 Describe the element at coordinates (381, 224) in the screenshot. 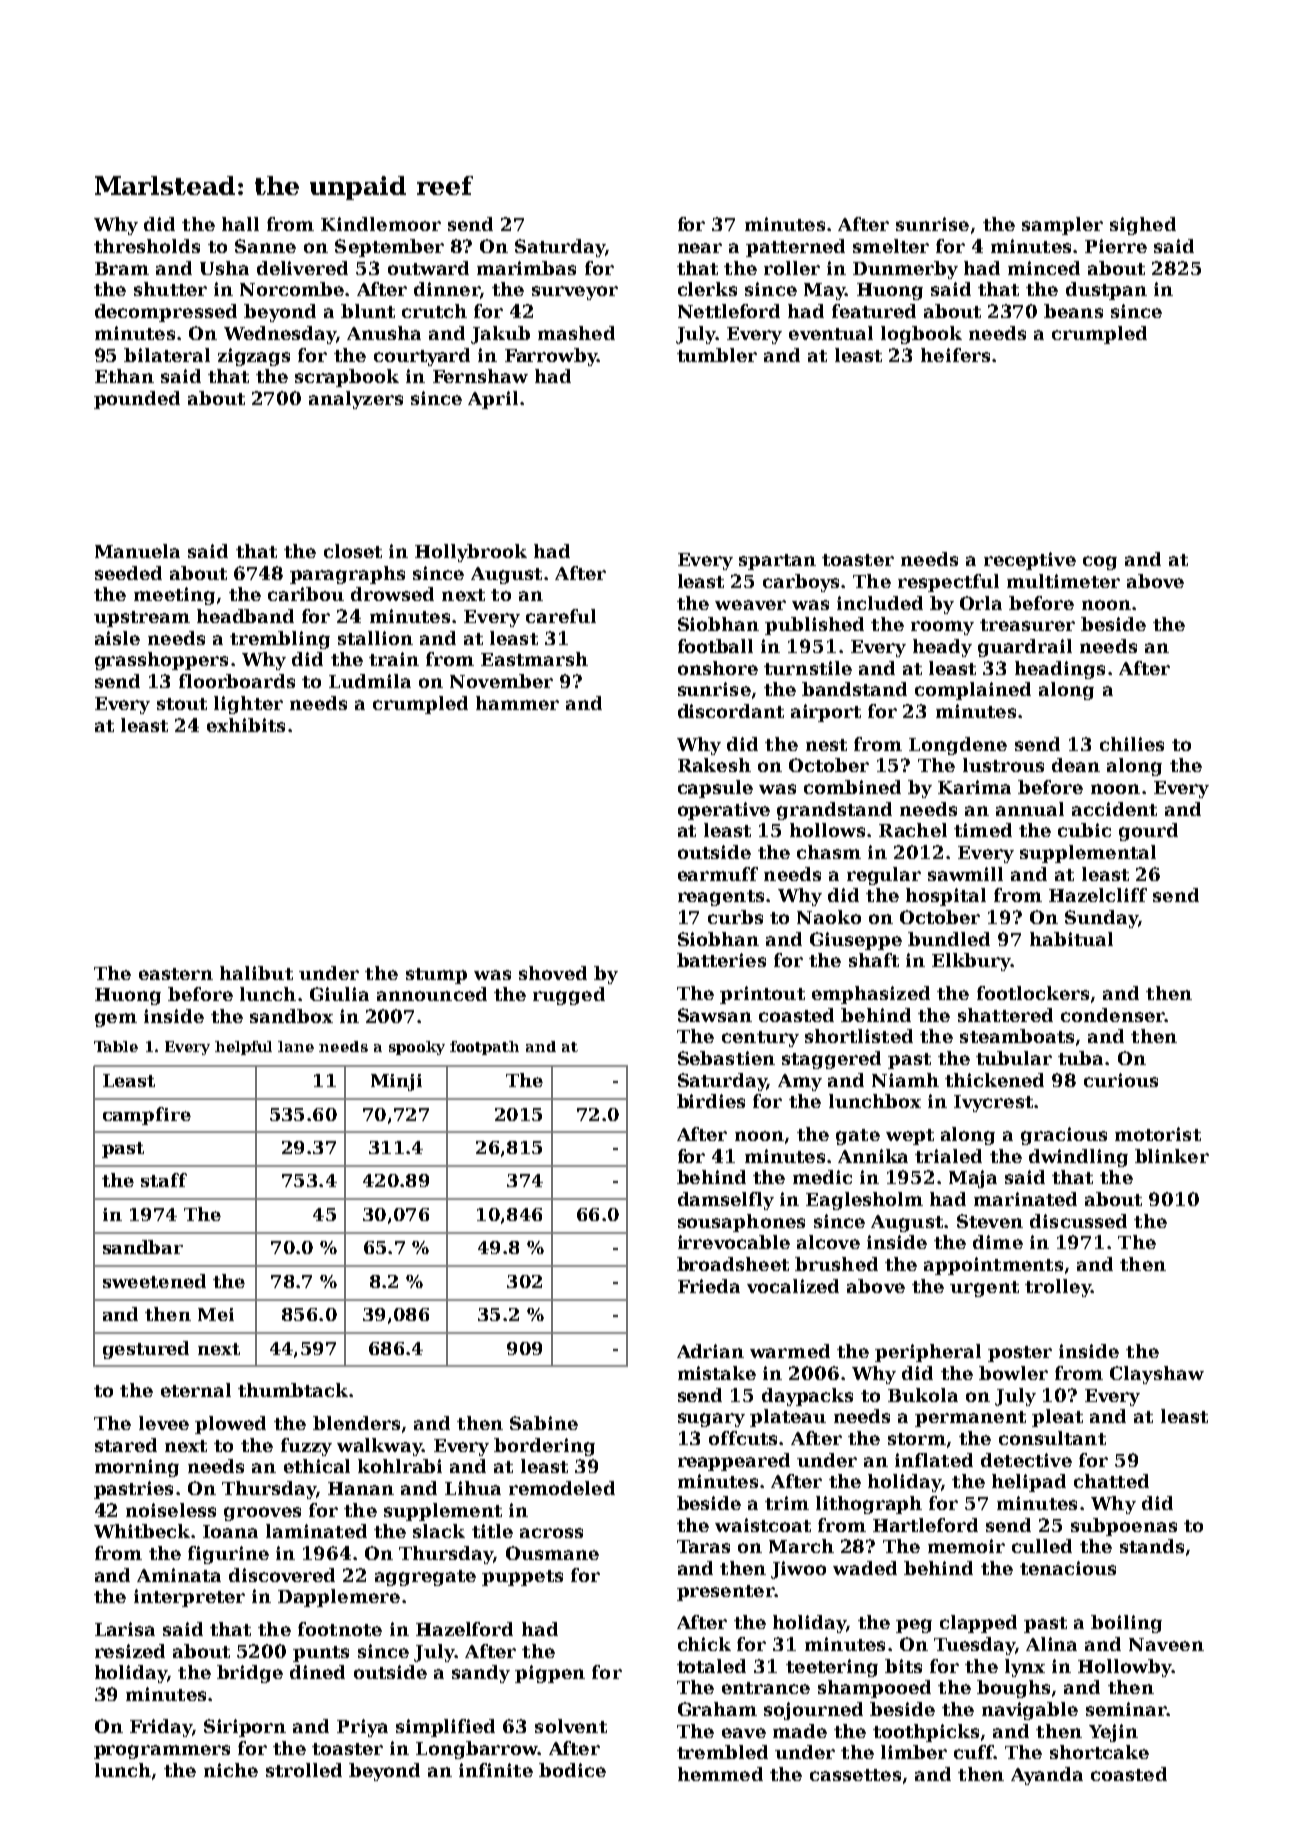

I see `Kindlemoor` at that location.
